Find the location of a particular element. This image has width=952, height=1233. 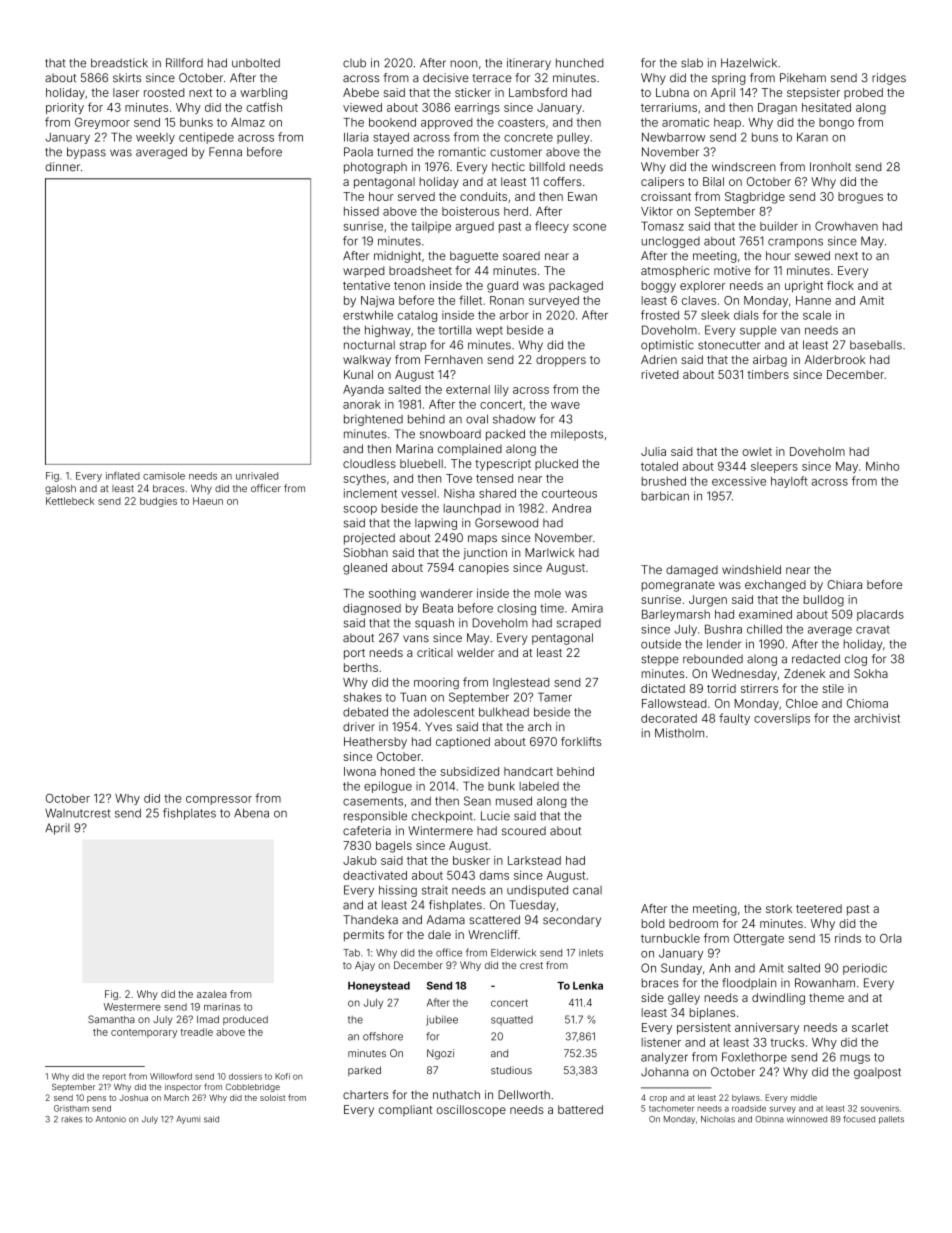

teetered is located at coordinates (819, 908).
